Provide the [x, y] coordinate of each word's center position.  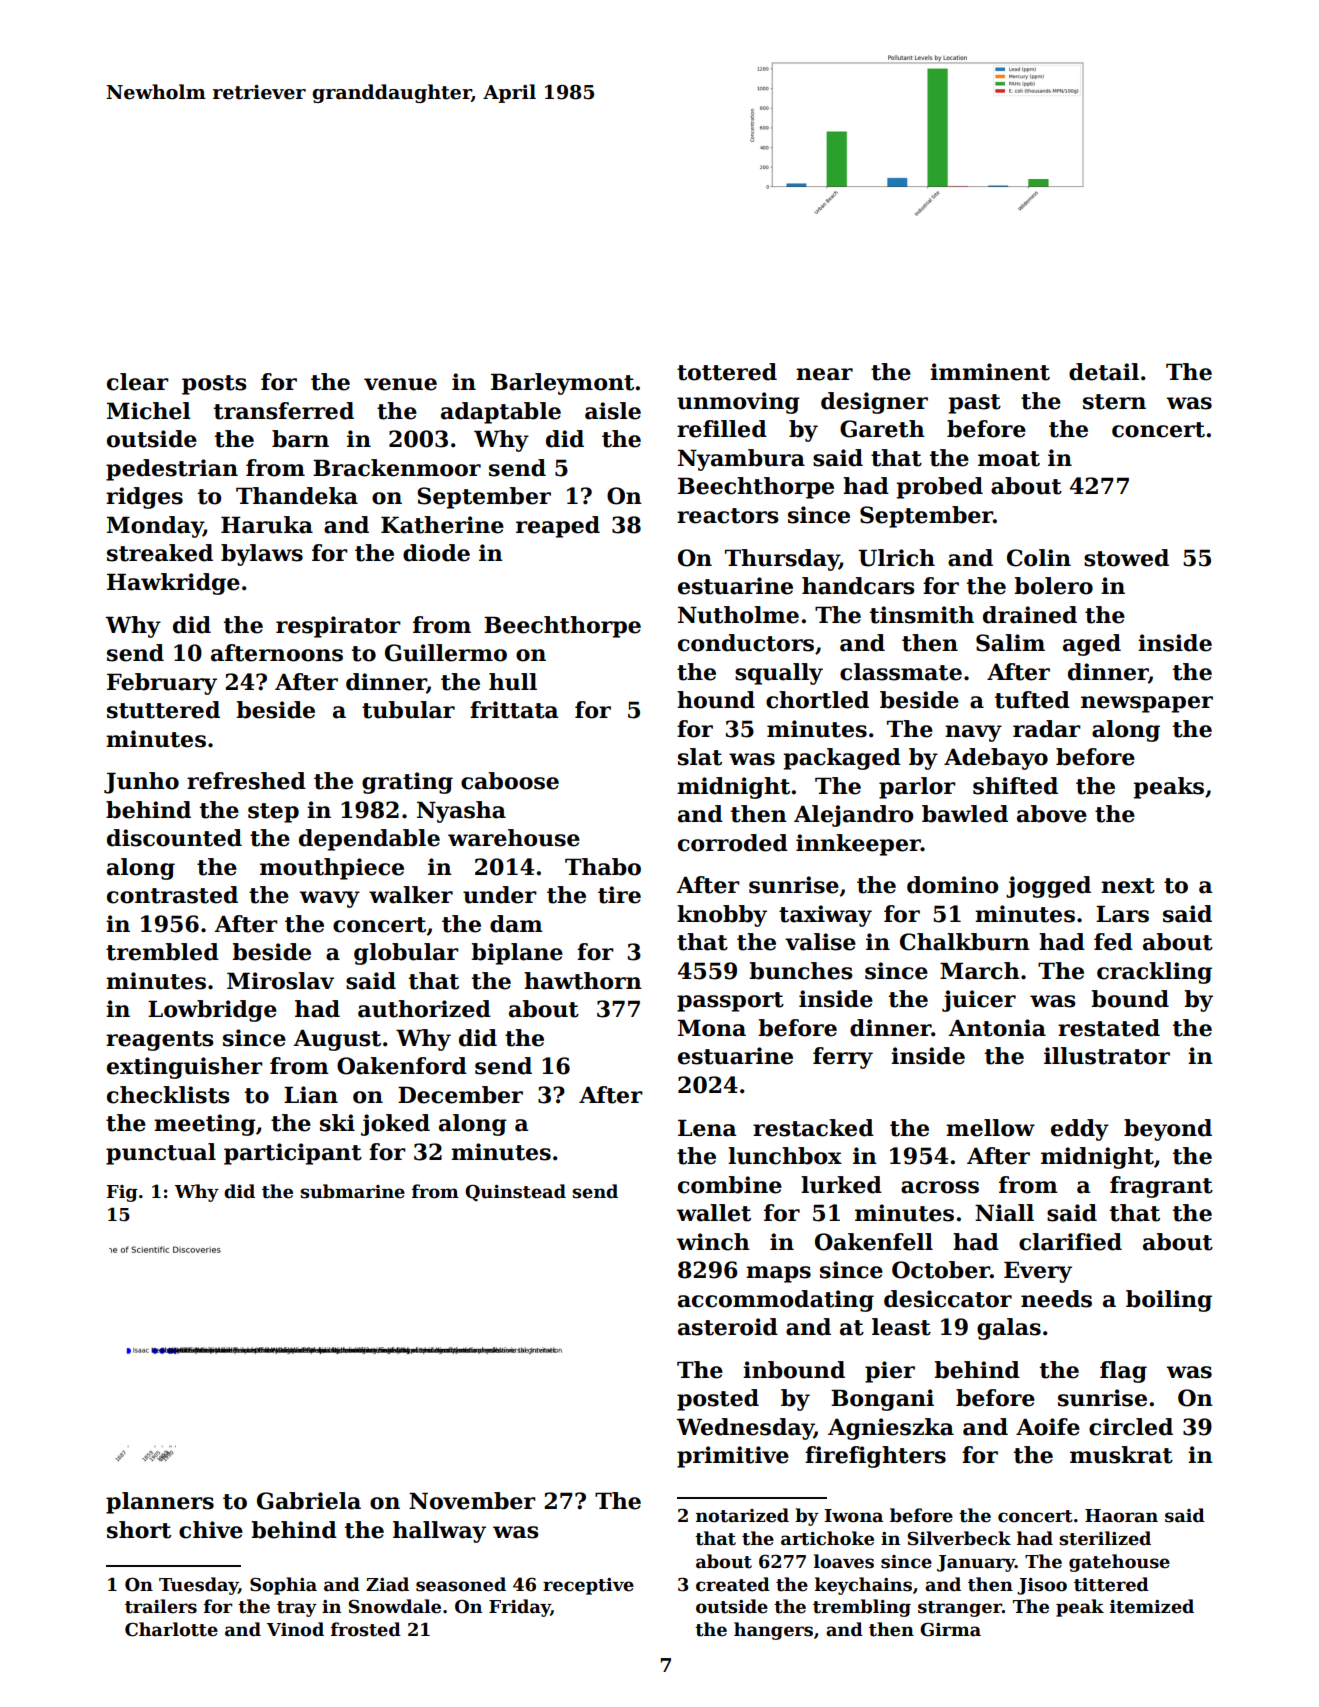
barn [300, 439]
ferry [843, 1058]
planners [160, 1503]
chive [211, 1530]
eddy [1080, 1130]
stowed [1126, 558]
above [1052, 814]
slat [700, 757]
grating [407, 783]
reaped [558, 527]
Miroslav [280, 981]
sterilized [1105, 1538]
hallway [439, 1532]
